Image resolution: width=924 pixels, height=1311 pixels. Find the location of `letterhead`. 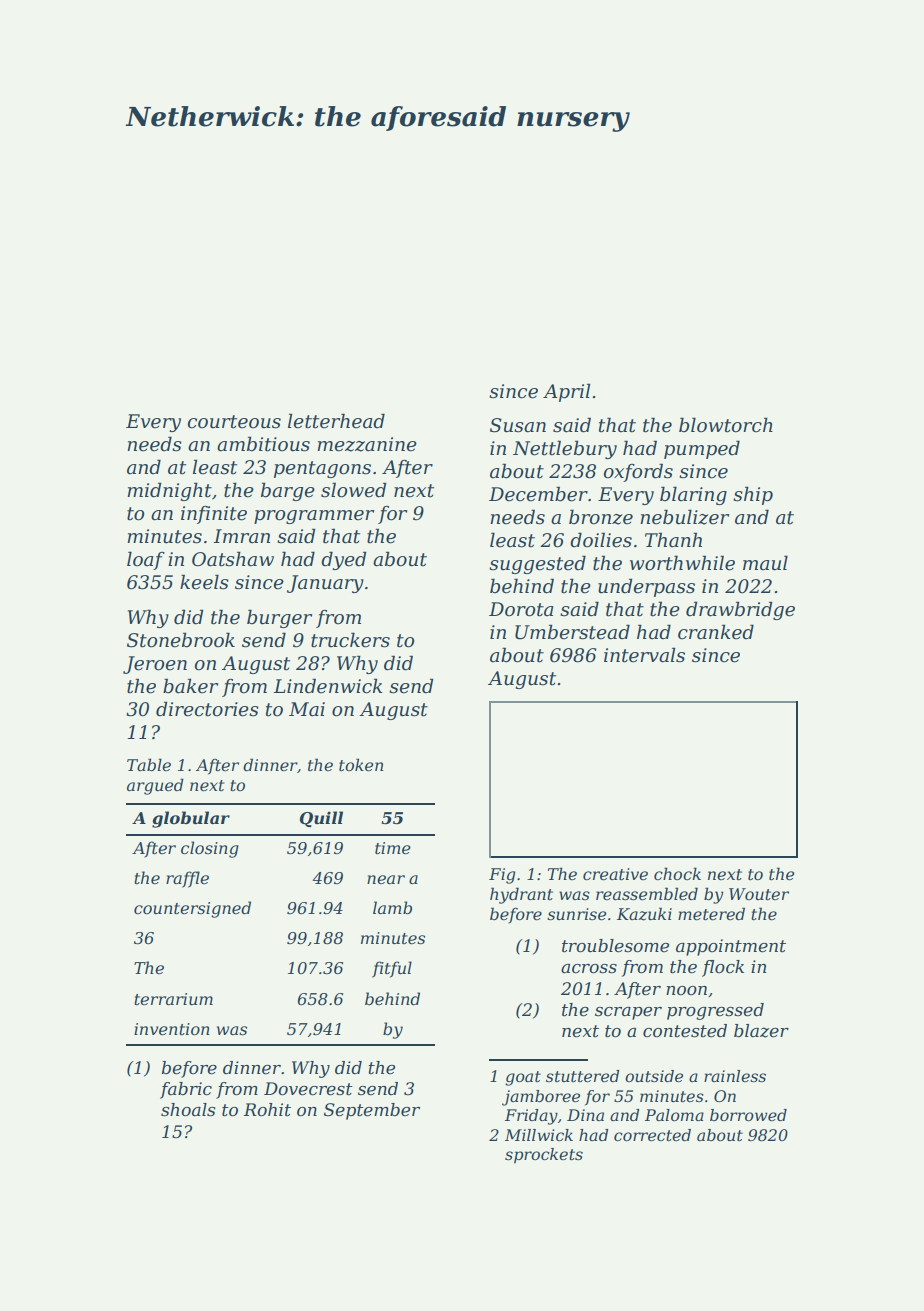

letterhead is located at coordinates (336, 421).
